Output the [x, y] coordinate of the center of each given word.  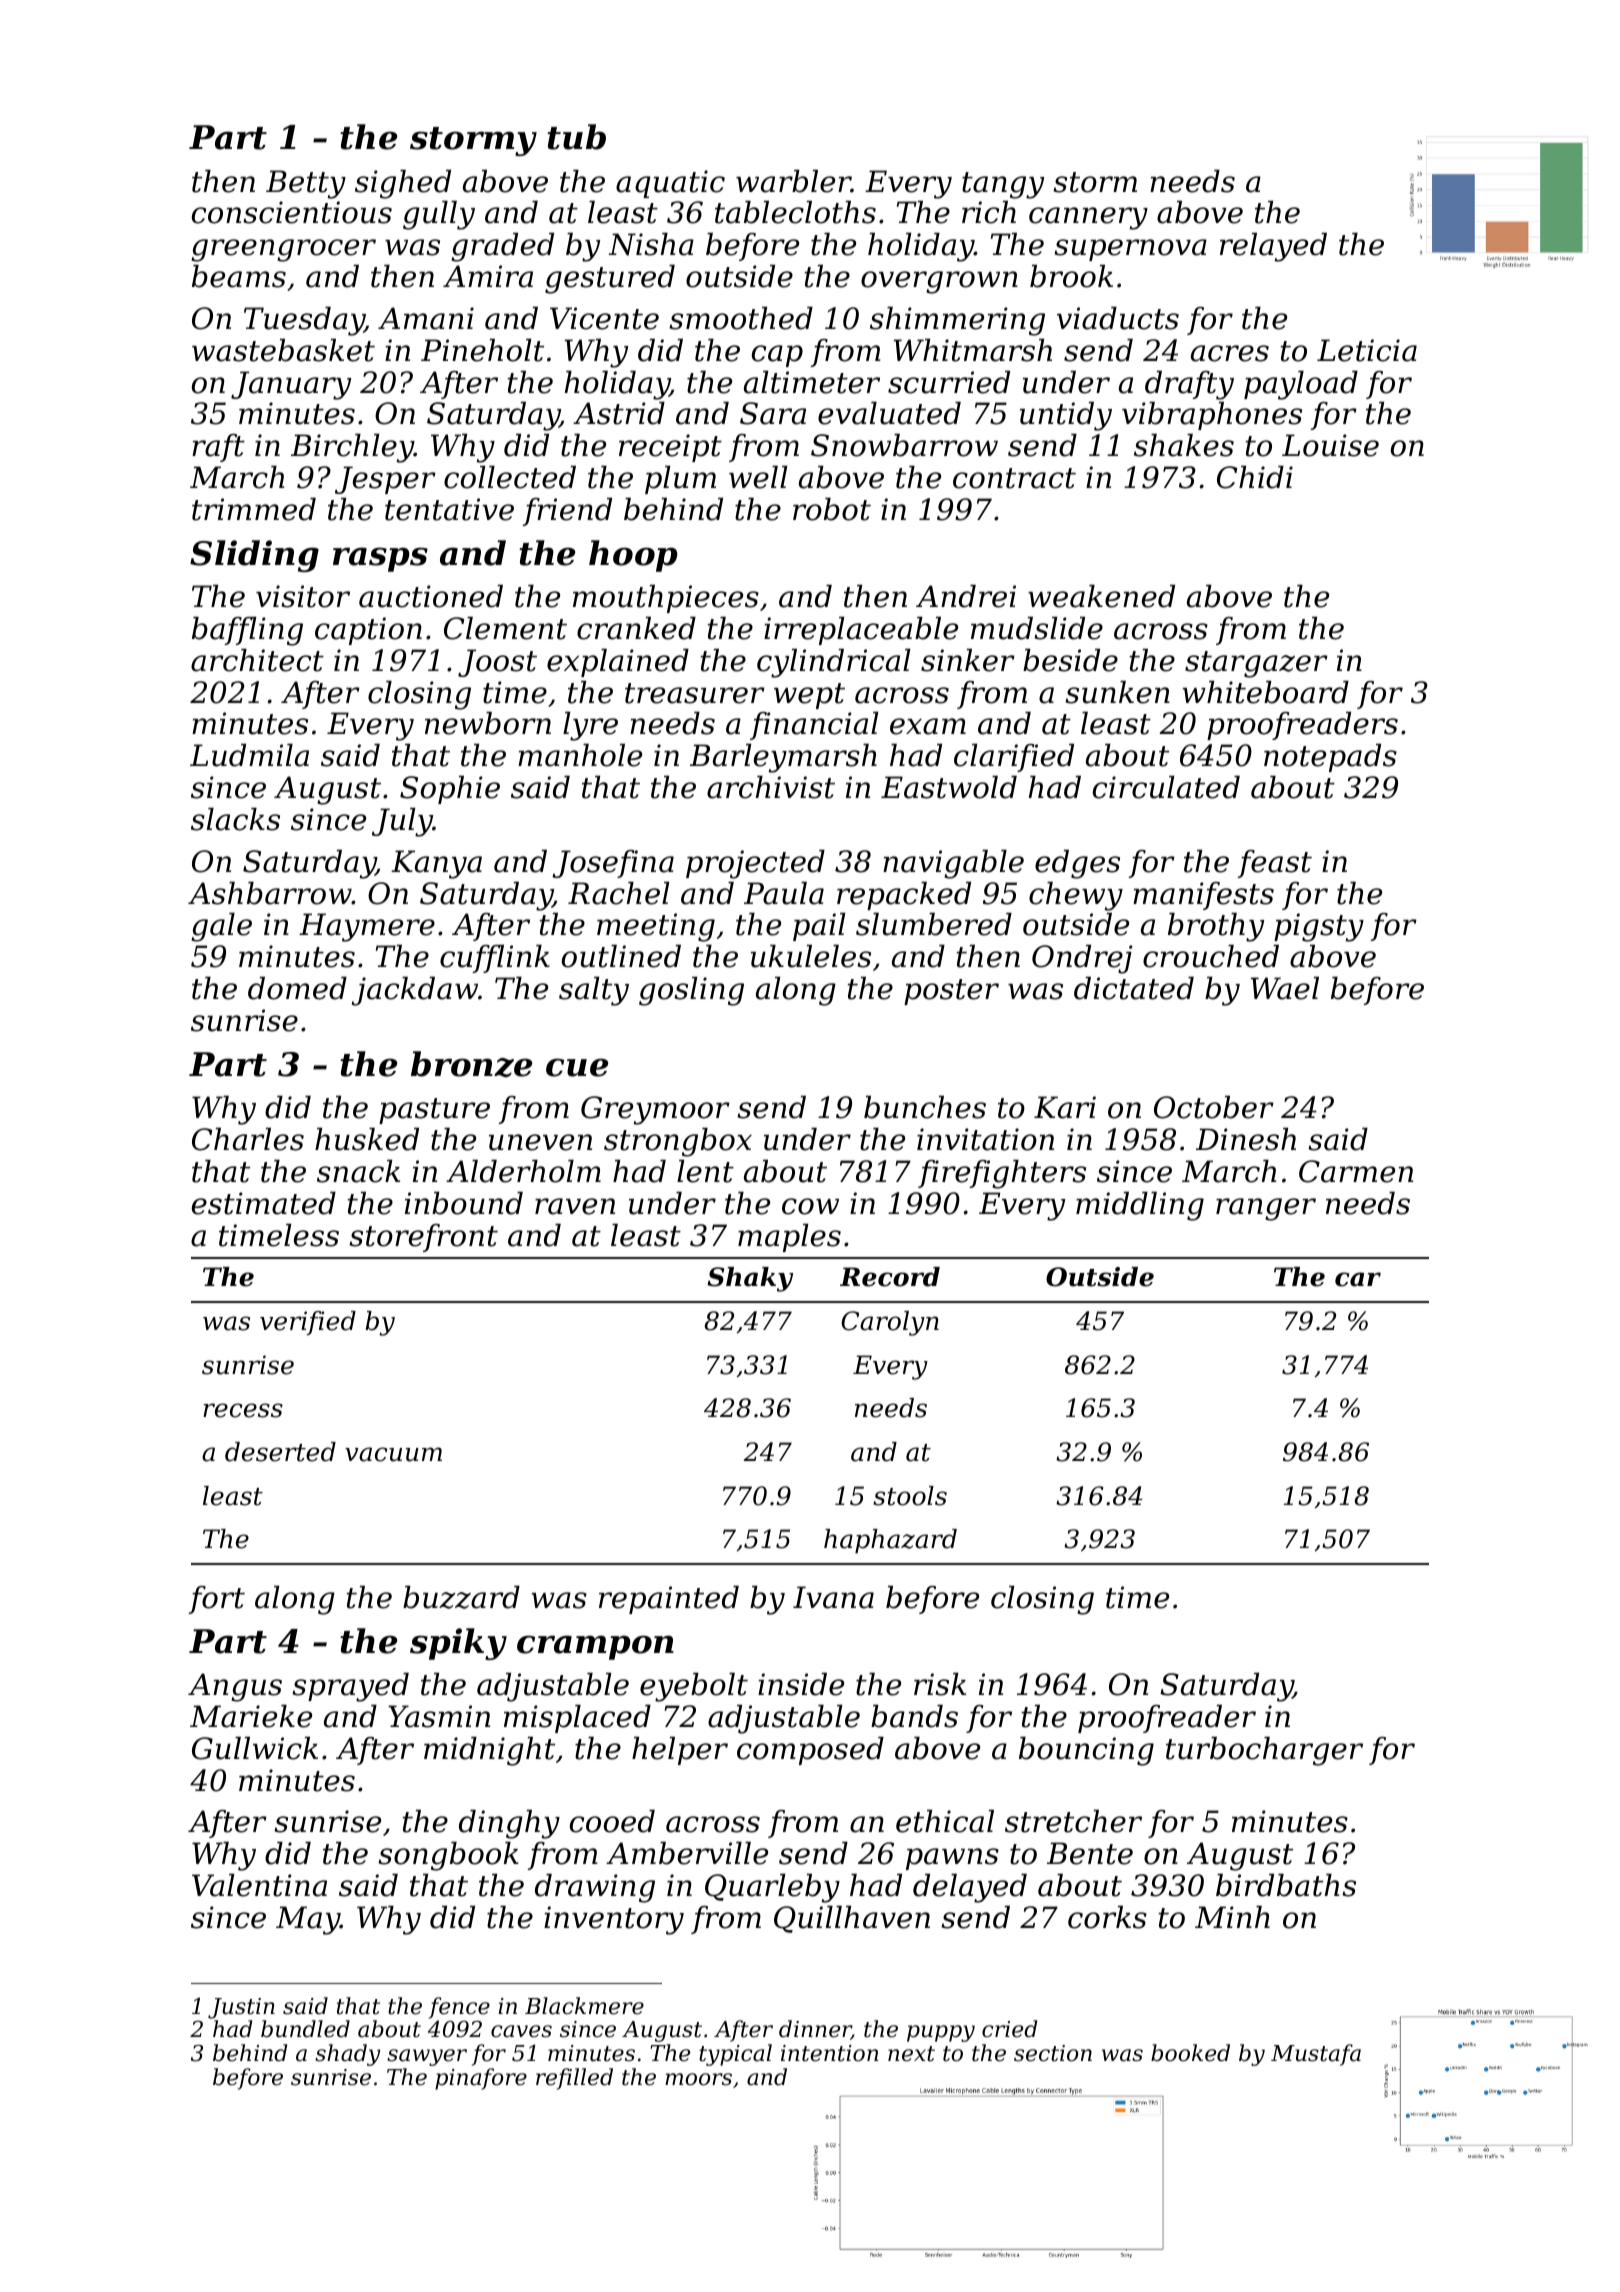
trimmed [254, 509]
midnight [489, 1751]
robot [832, 509]
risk [940, 1684]
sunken [1117, 692]
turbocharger [1264, 1751]
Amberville [687, 1853]
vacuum [393, 1454]
